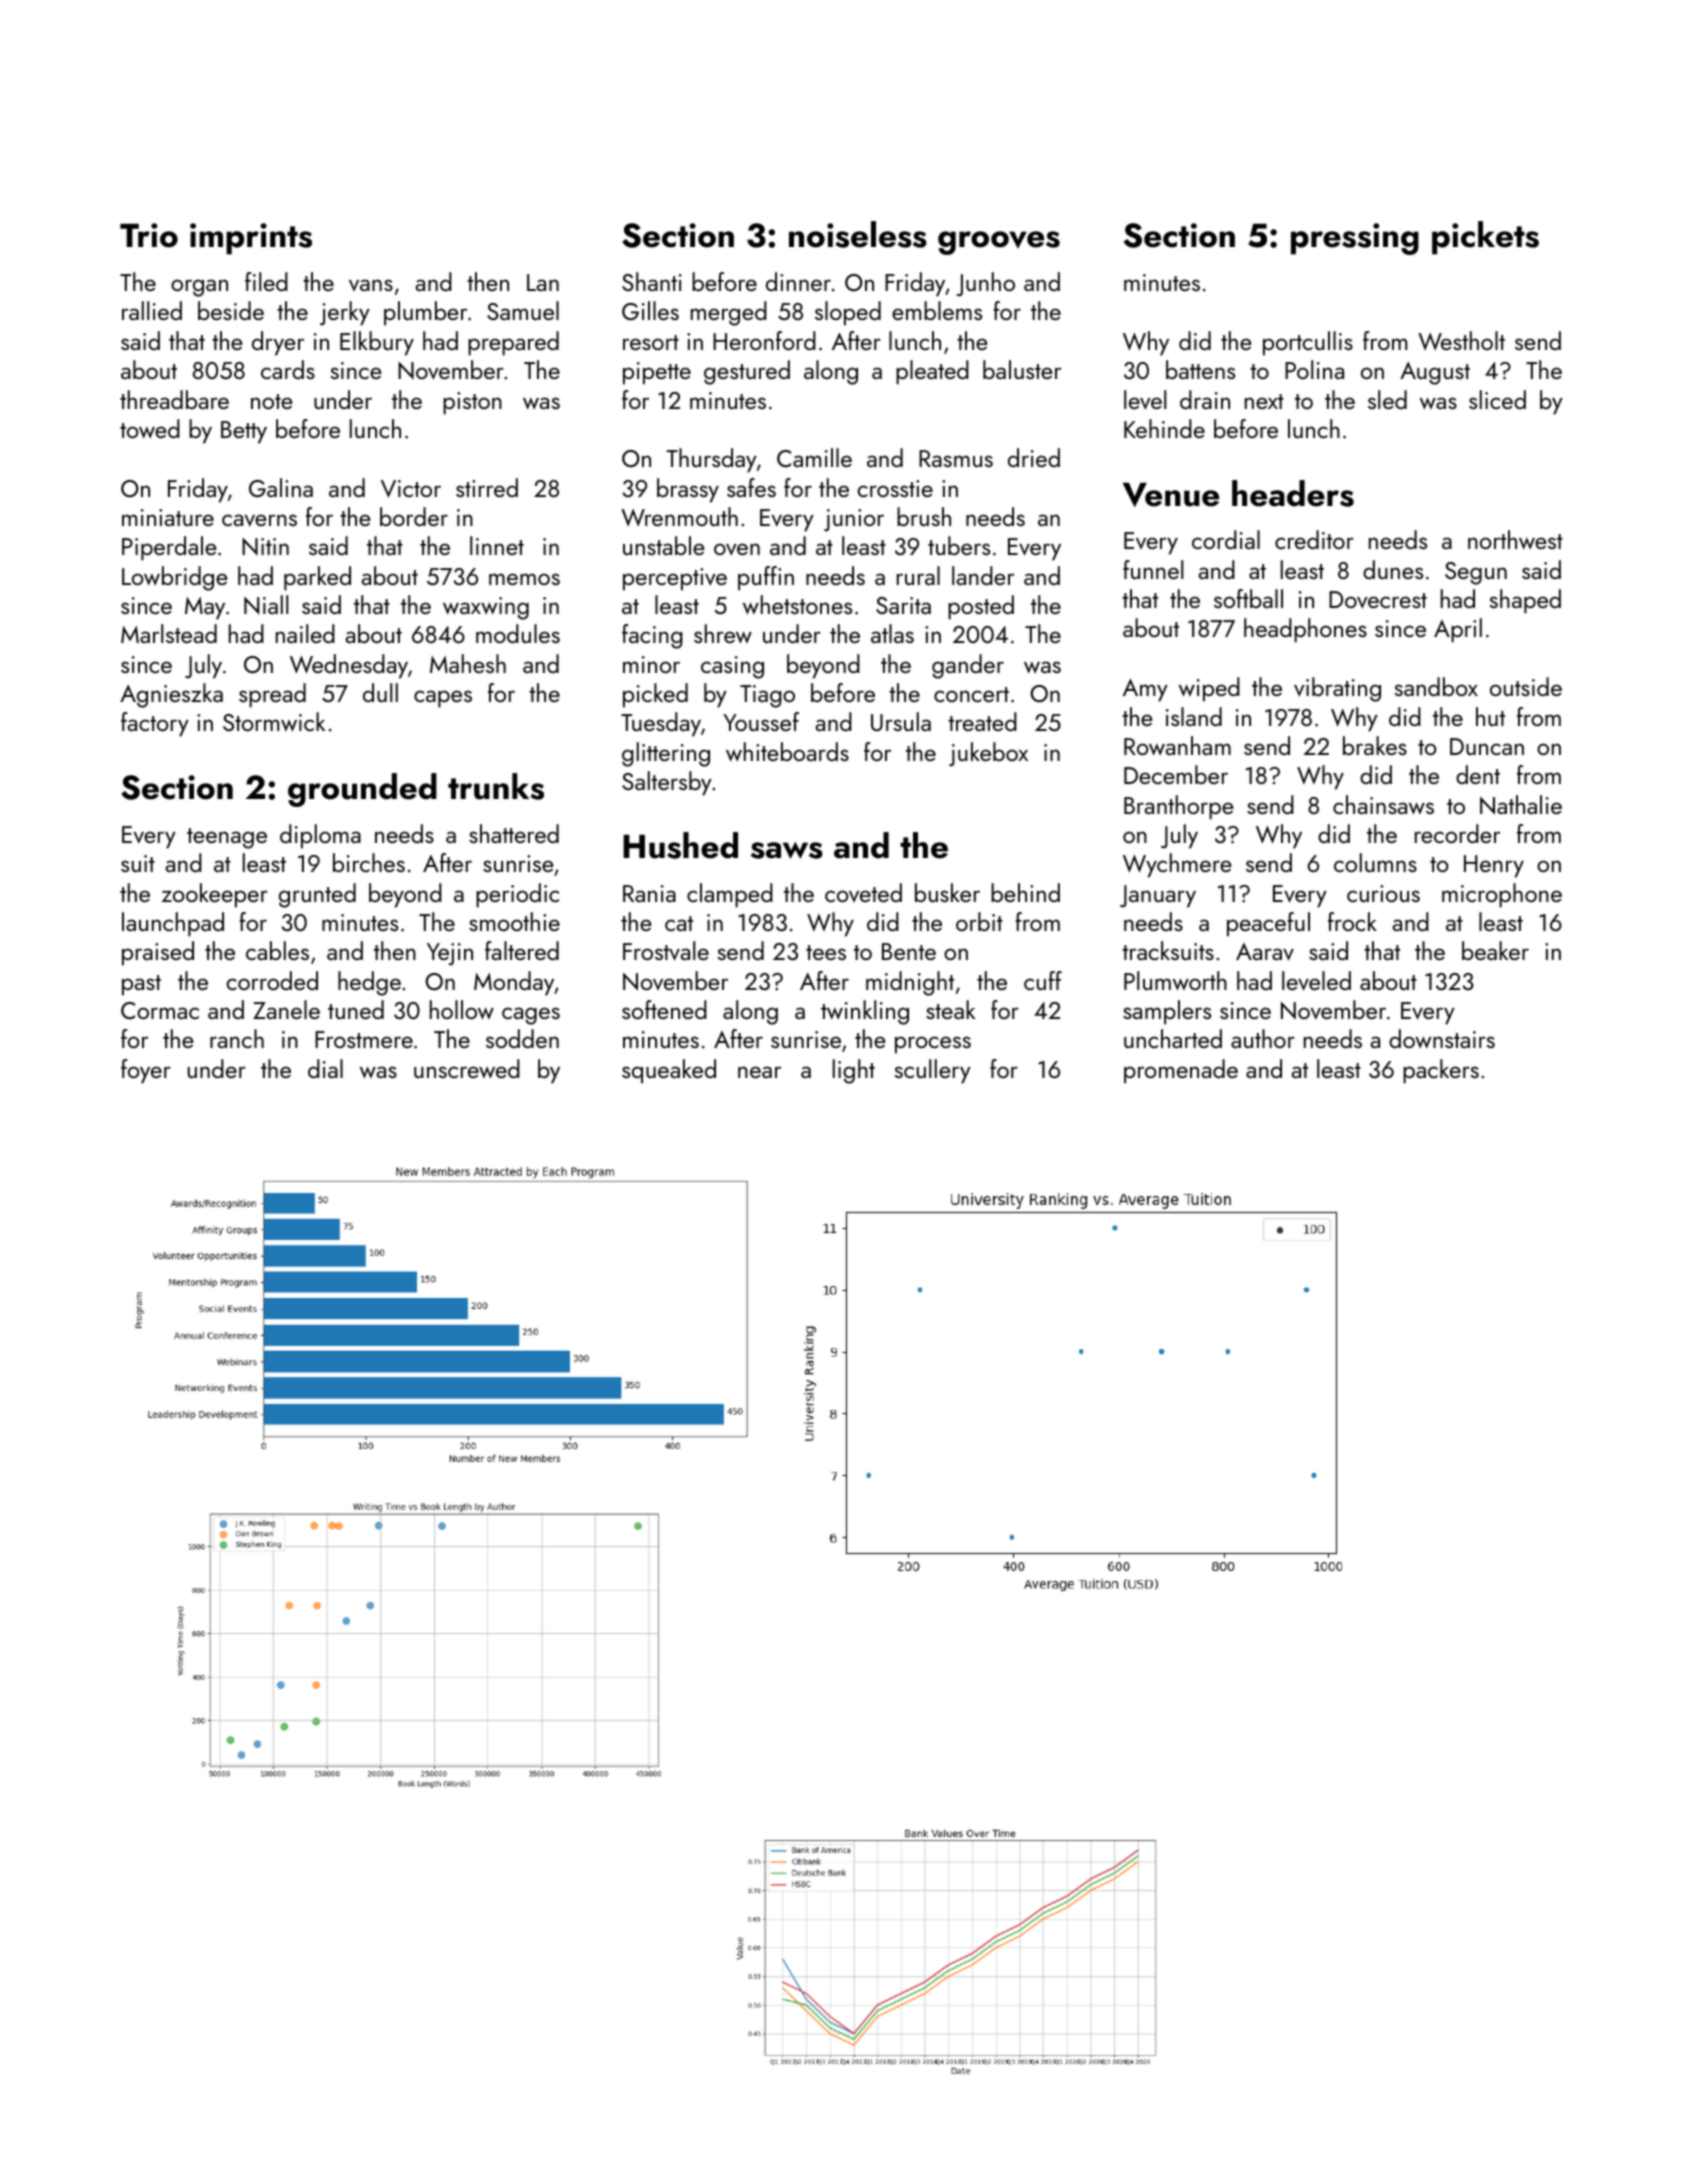 The image size is (1683, 2178). Describe the element at coordinates (486, 608) in the document. I see `waxwing` at that location.
